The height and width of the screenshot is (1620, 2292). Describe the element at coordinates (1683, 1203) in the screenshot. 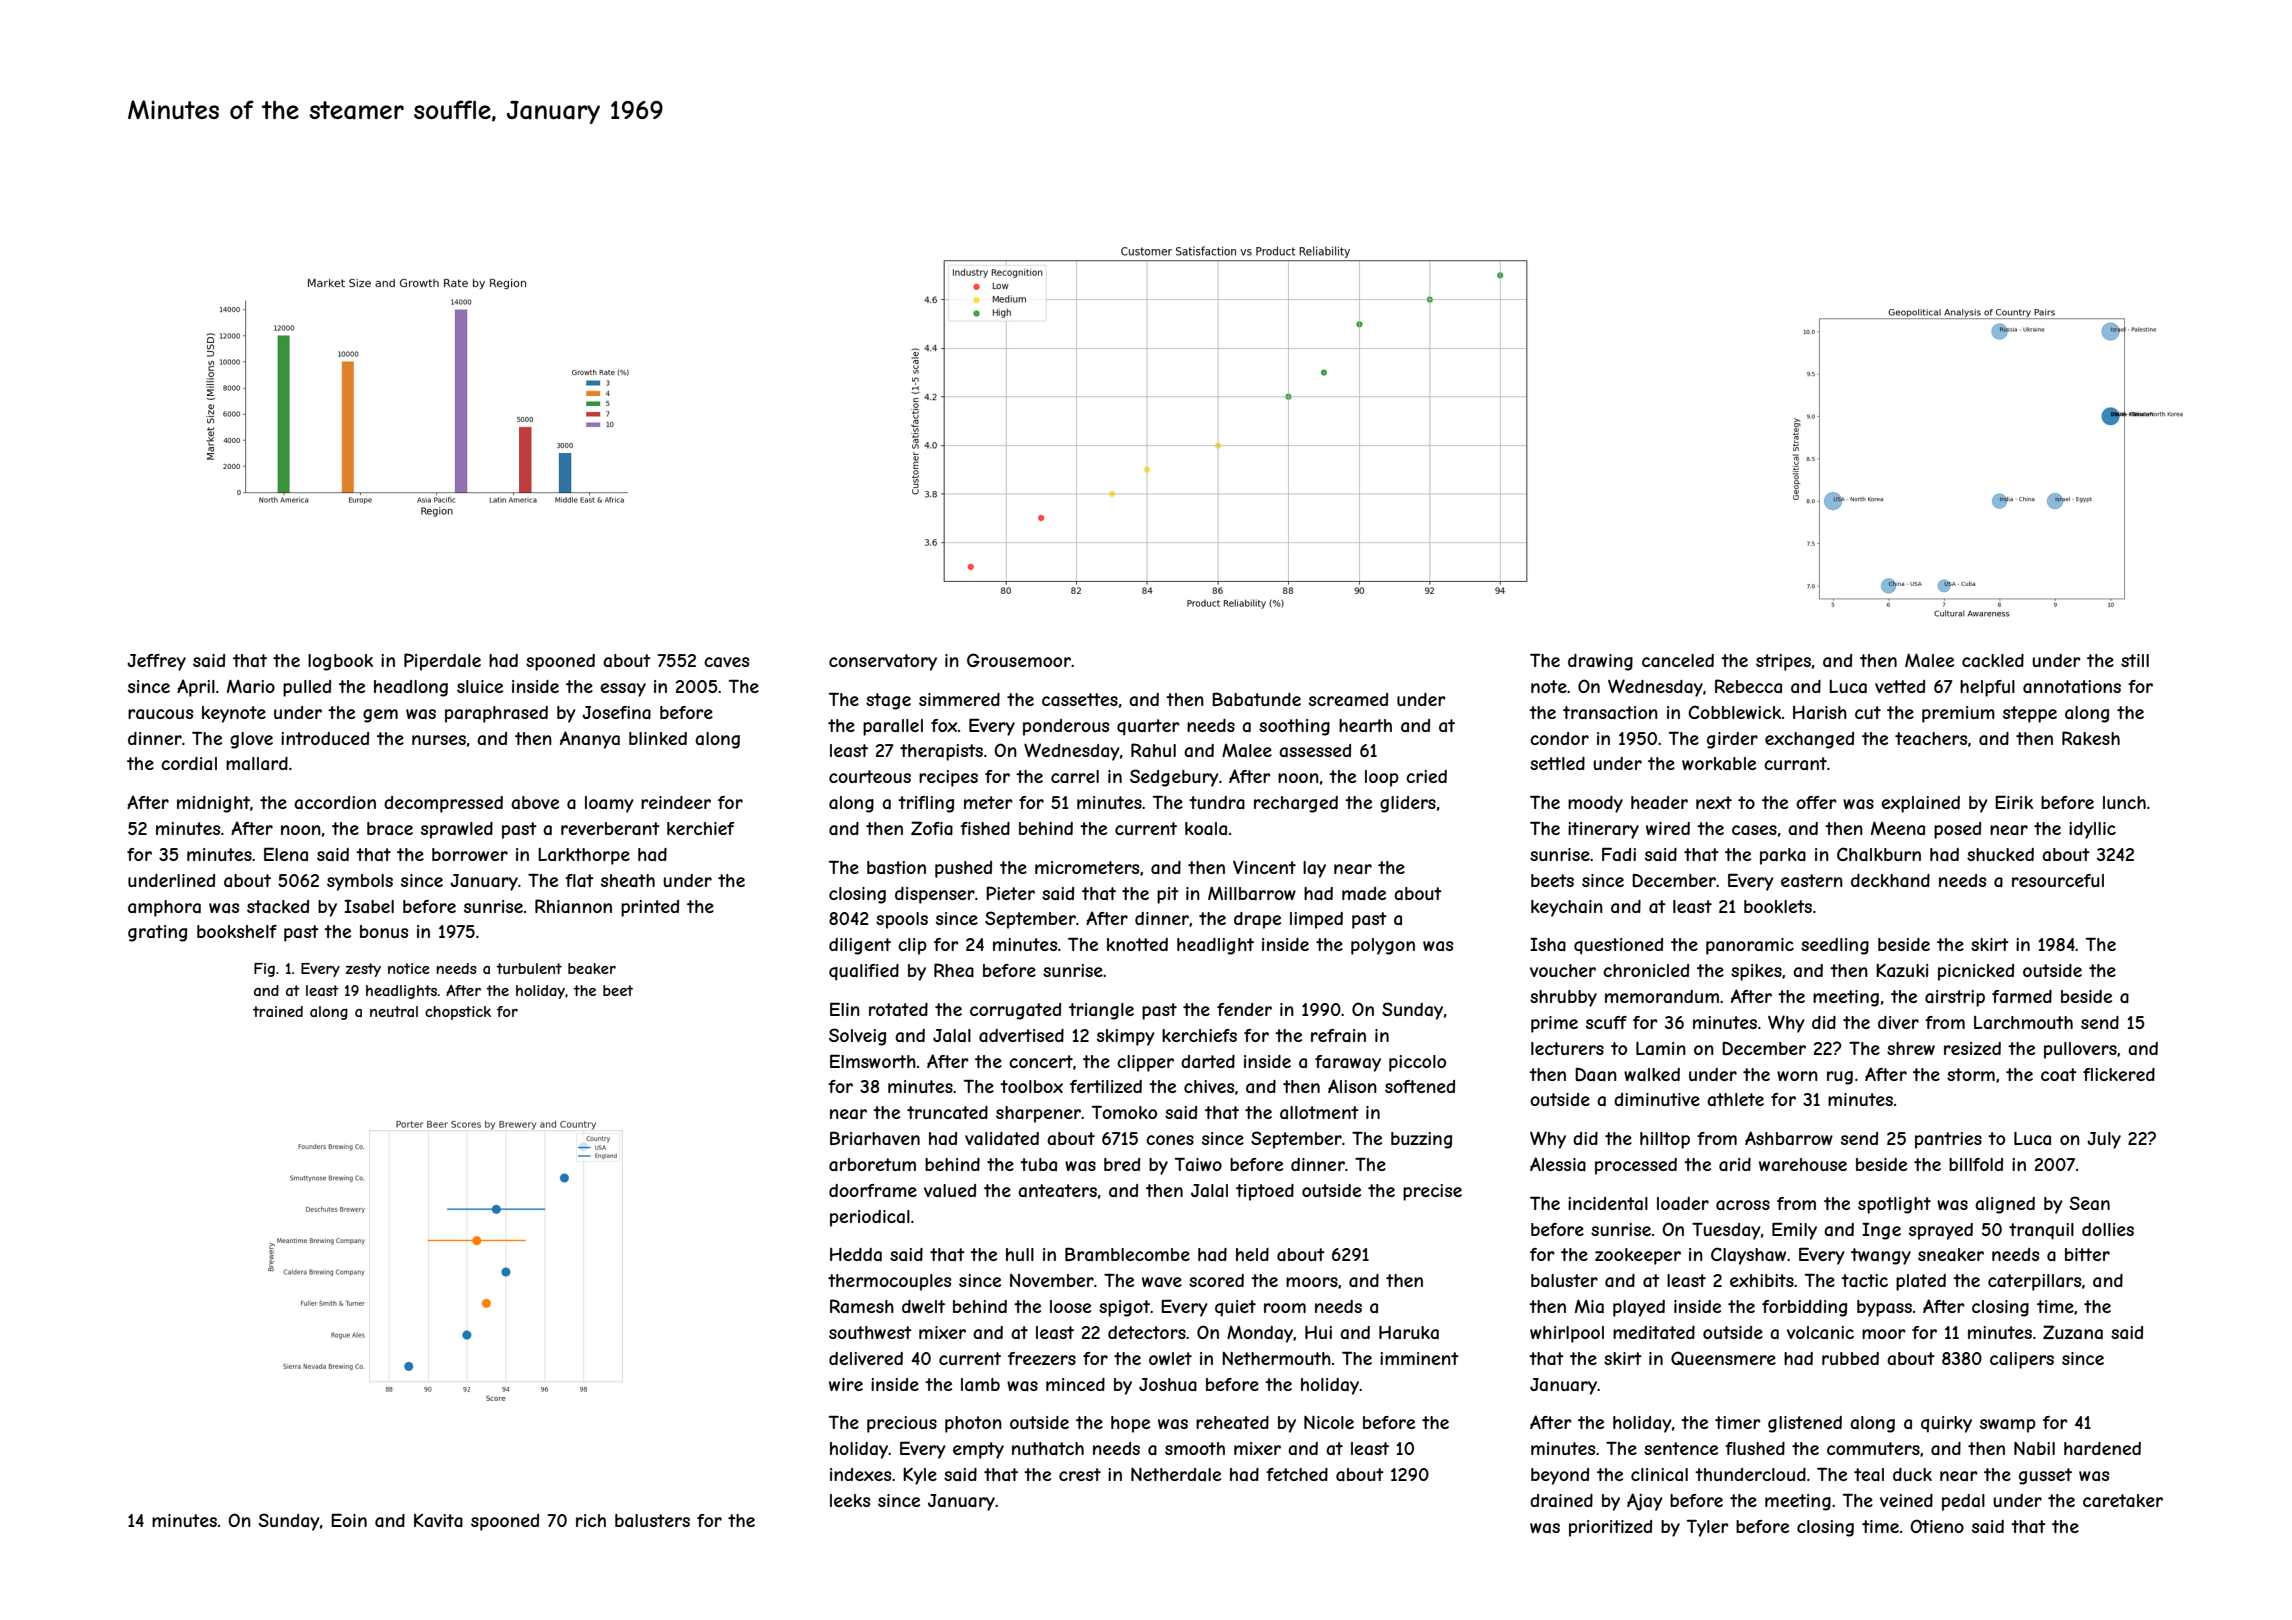

I see `loader` at that location.
